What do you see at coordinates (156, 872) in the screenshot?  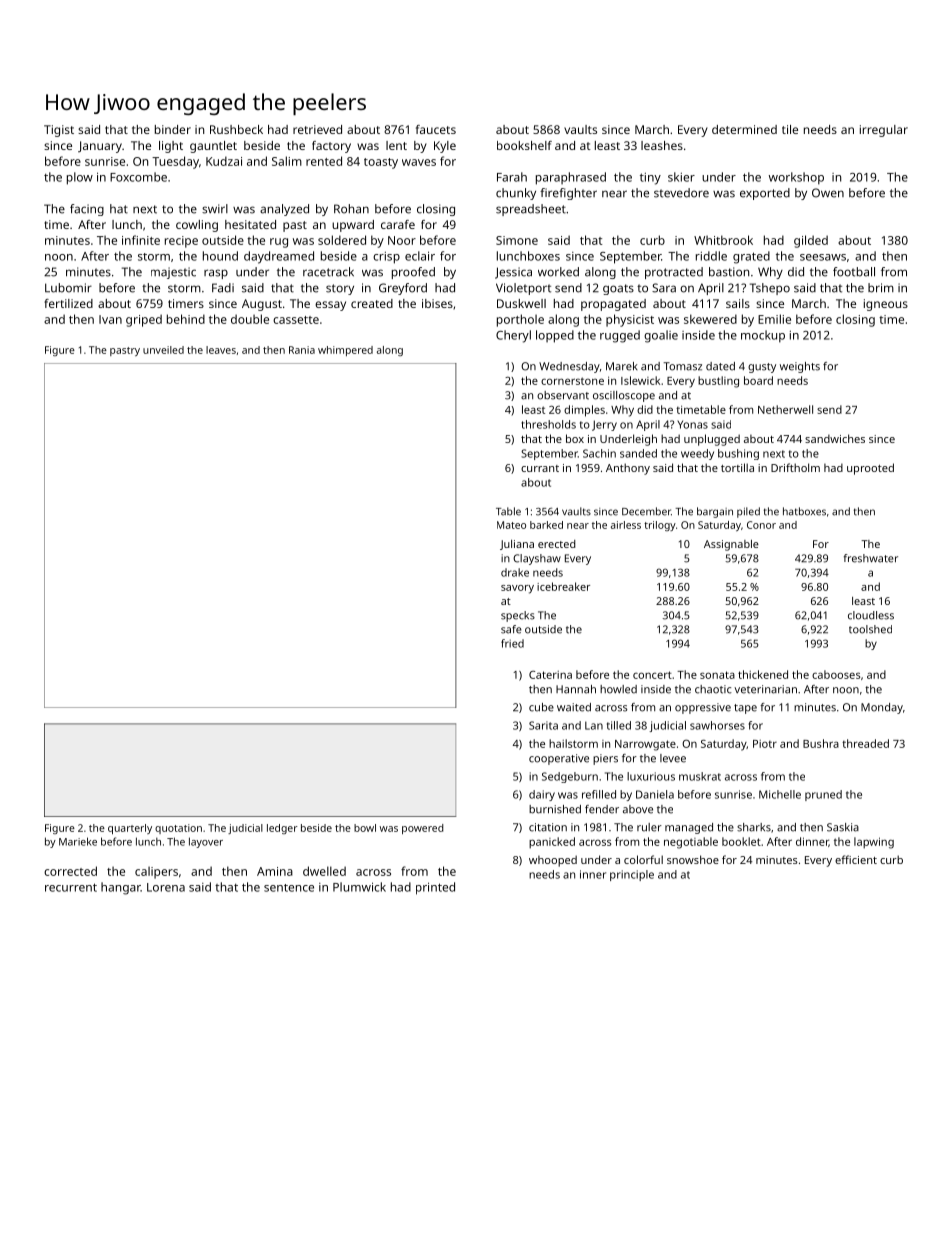 I see `calipers` at bounding box center [156, 872].
